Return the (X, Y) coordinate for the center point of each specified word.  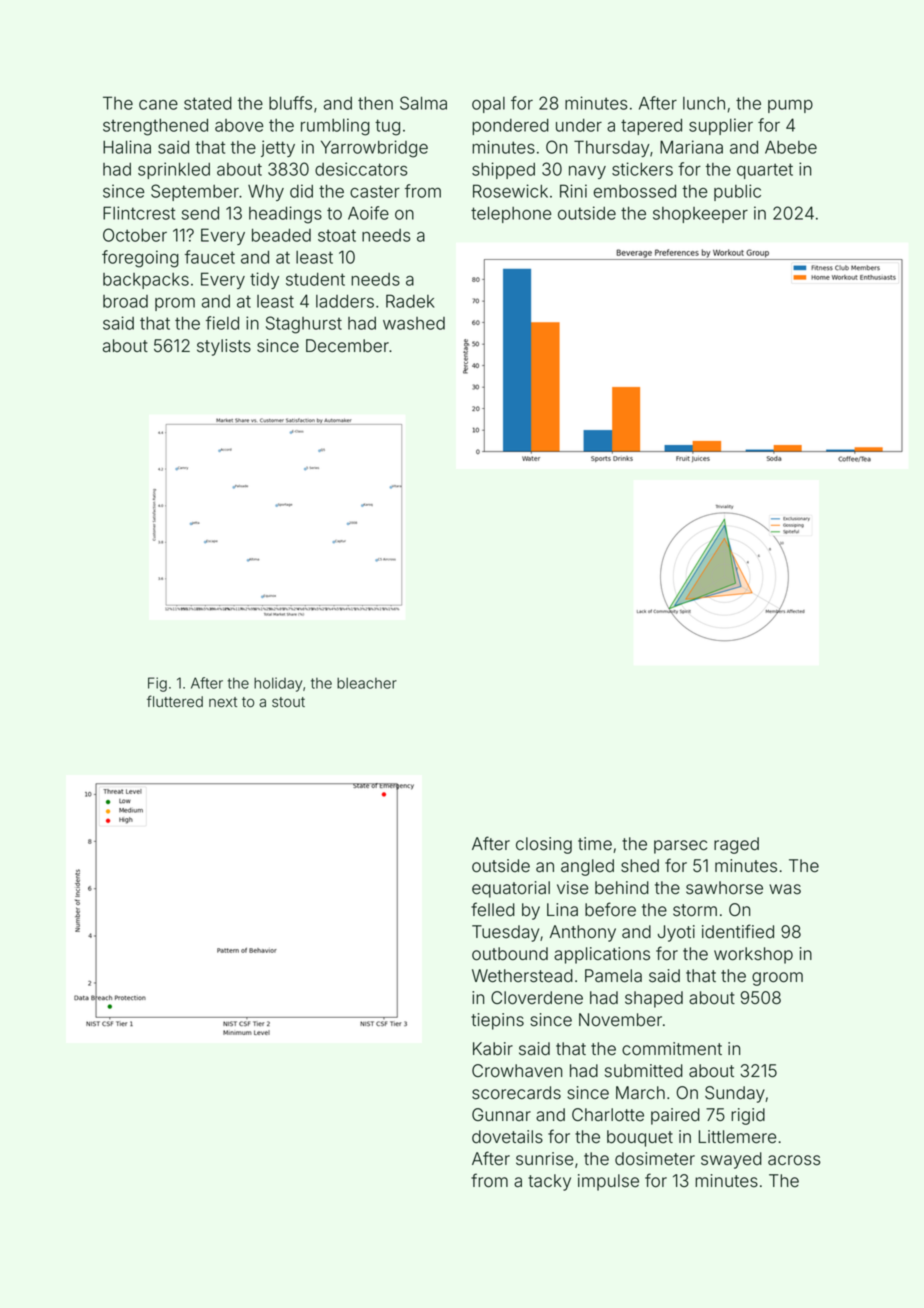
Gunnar (501, 1115)
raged (736, 845)
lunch (704, 103)
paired (675, 1116)
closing (544, 845)
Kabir (493, 1049)
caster (375, 191)
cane (158, 105)
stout (288, 702)
